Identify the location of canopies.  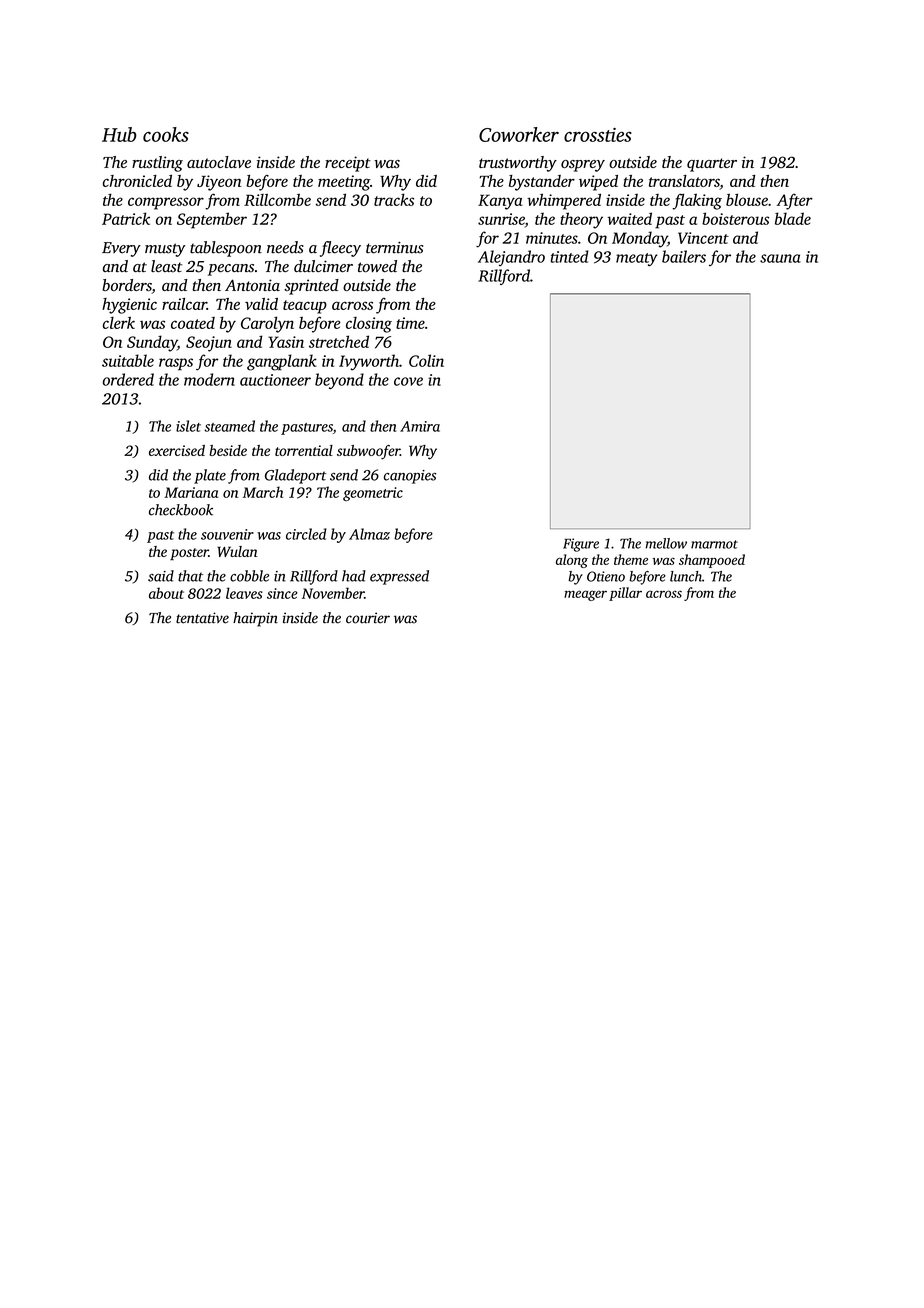
(410, 477).
